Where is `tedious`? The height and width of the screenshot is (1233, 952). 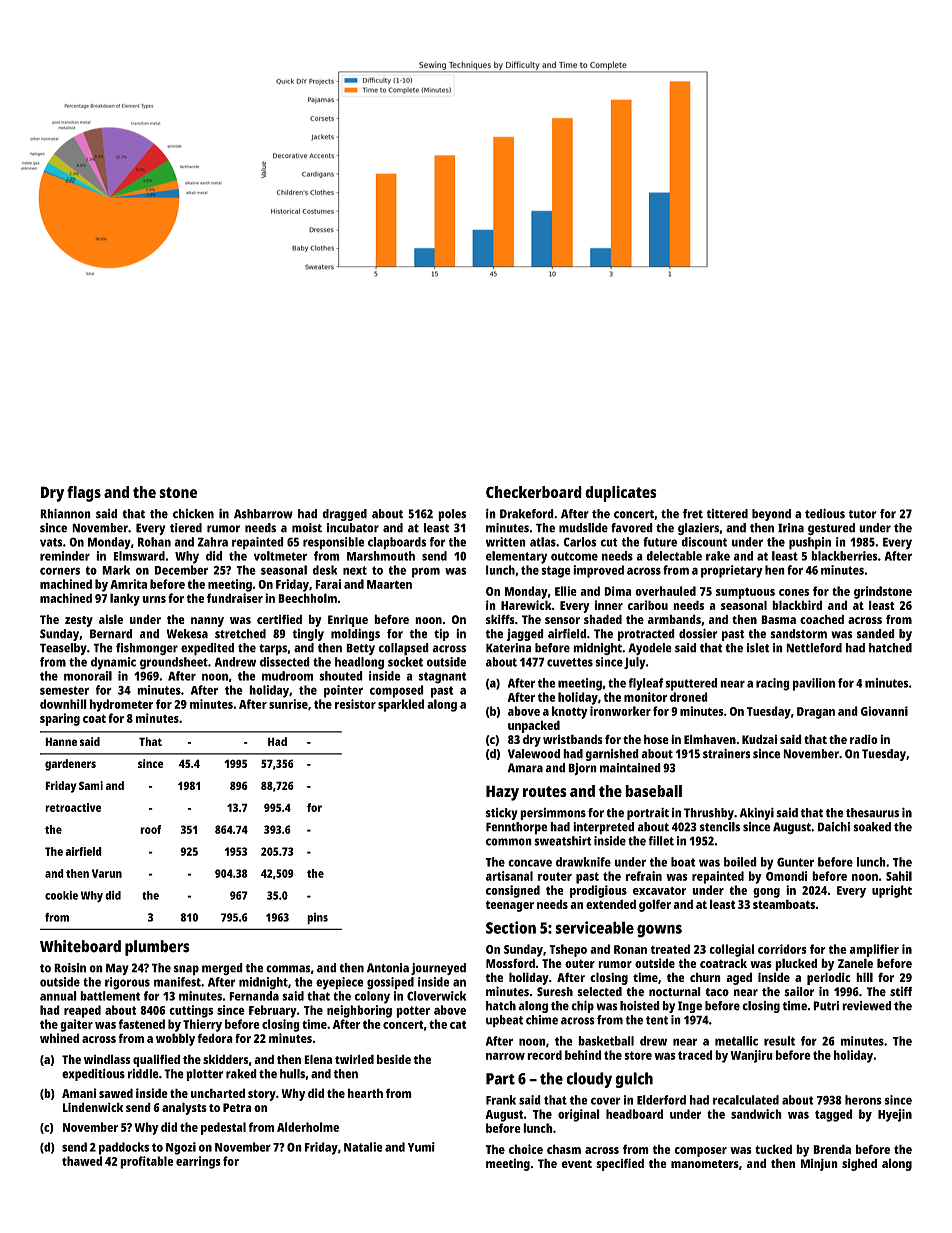 tedious is located at coordinates (825, 513).
